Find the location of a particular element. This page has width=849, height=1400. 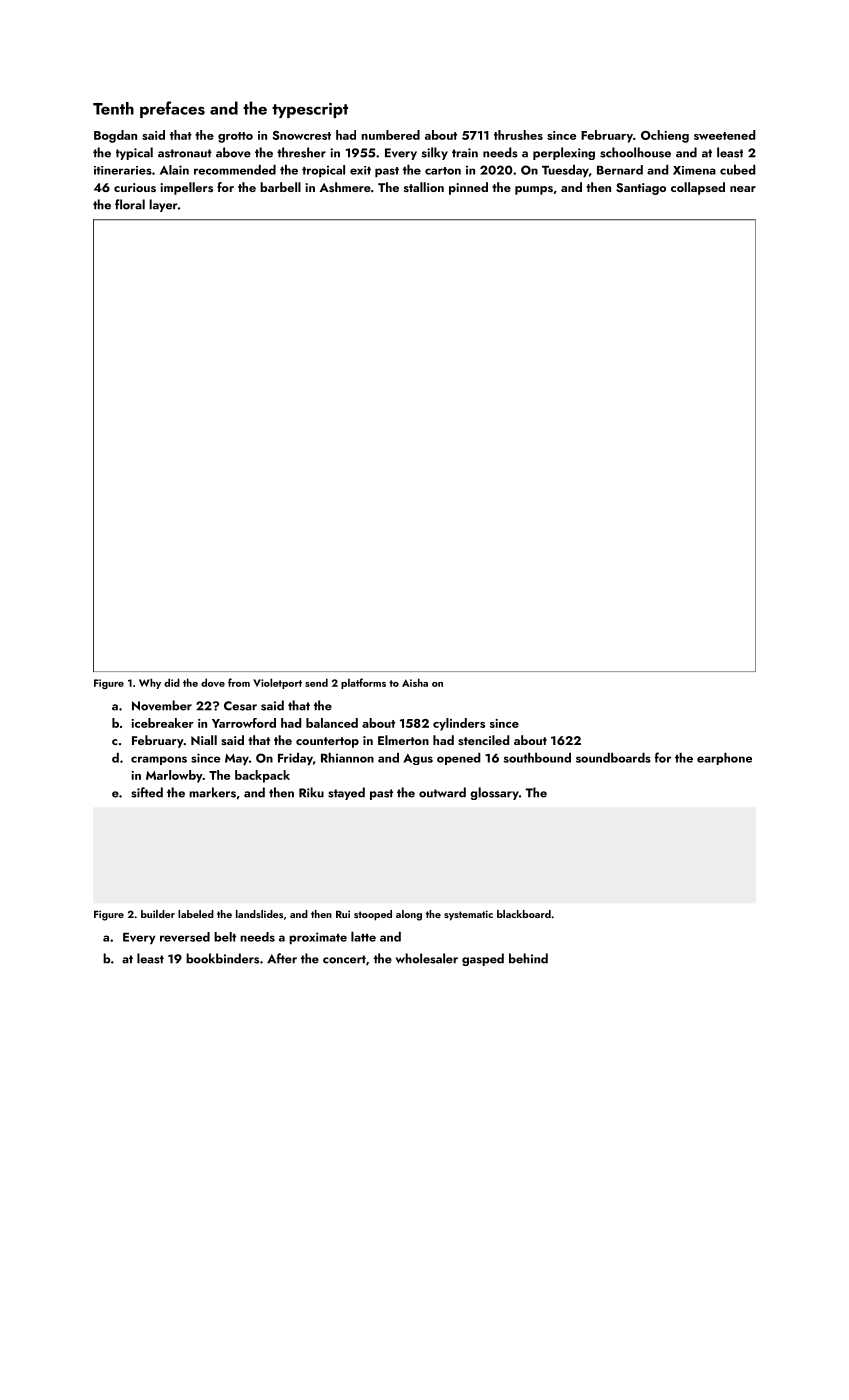

Violetport is located at coordinates (277, 683).
